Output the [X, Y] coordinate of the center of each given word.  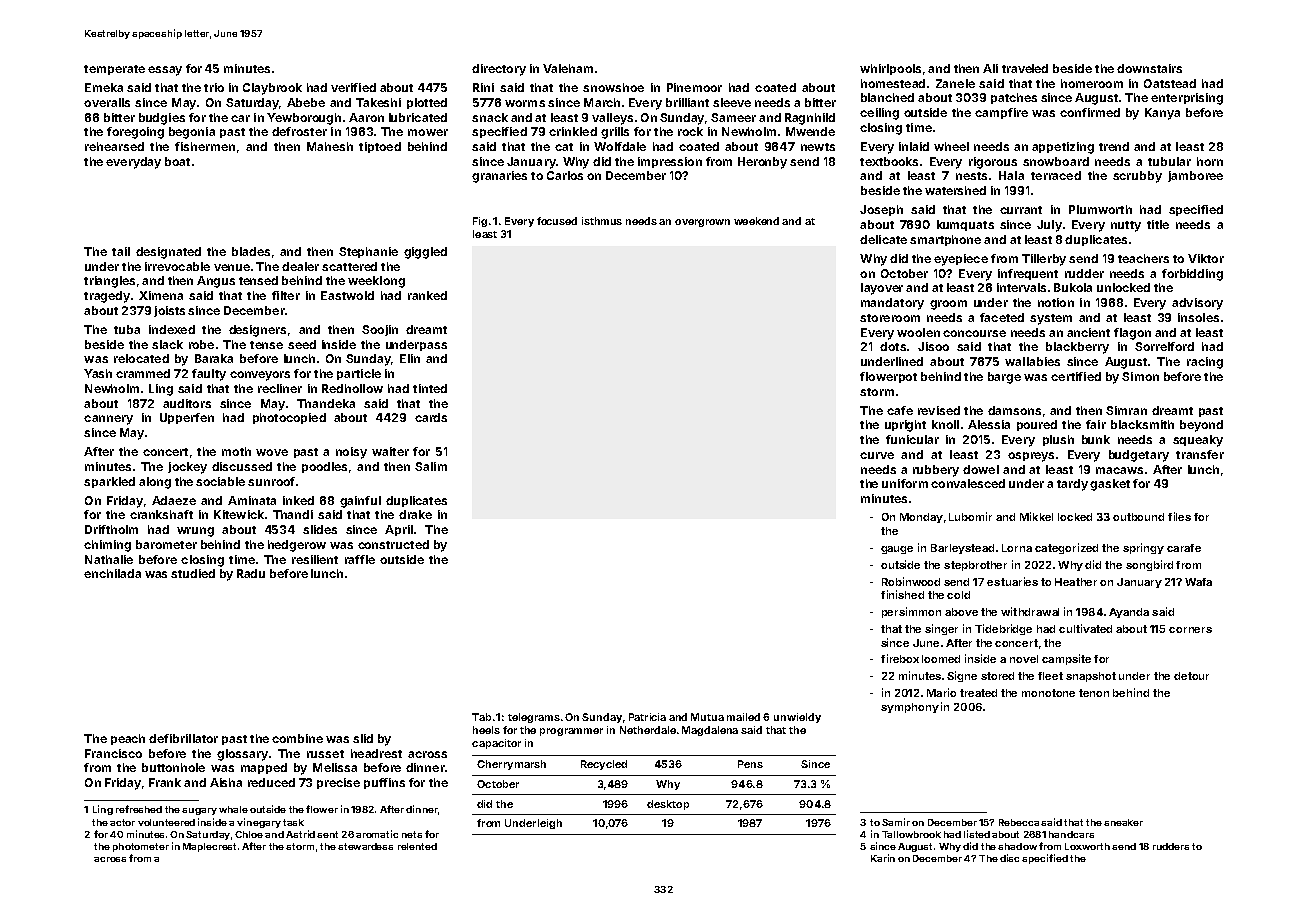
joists [169, 311]
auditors [187, 403]
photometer [141, 847]
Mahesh [330, 146]
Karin [883, 858]
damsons [1014, 410]
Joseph [881, 210]
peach [128, 739]
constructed [393, 544]
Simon [1140, 376]
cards [431, 417]
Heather [1076, 582]
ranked [427, 295]
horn [1210, 161]
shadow [1017, 846]
